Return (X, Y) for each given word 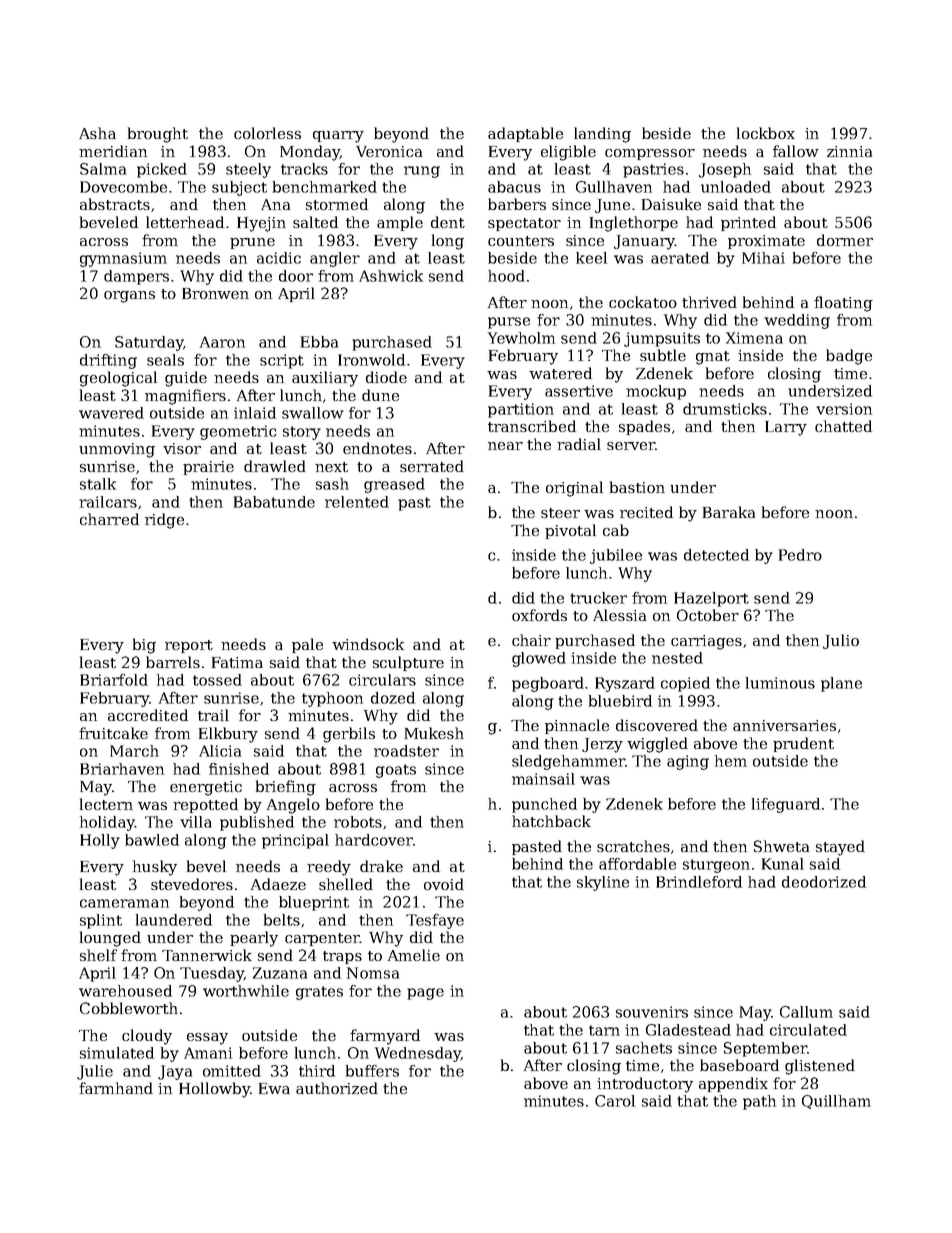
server (631, 446)
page (425, 994)
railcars (108, 502)
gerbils (349, 735)
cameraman (124, 903)
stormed (337, 204)
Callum (806, 1012)
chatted (843, 426)
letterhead (185, 222)
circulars (382, 680)
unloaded (736, 187)
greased (394, 485)
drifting (108, 361)
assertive (579, 391)
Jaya (175, 1072)
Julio (841, 641)
